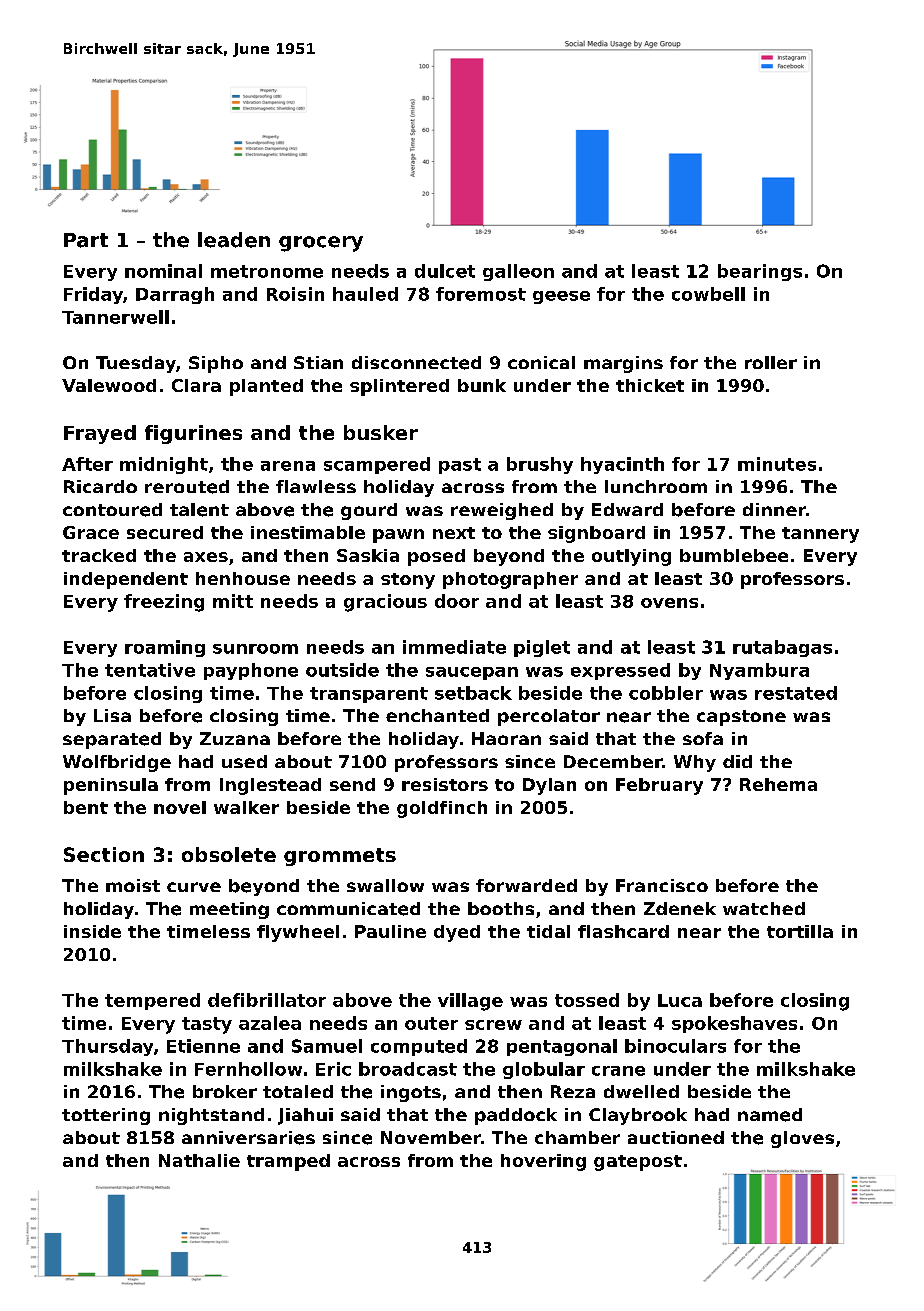  Describe the element at coordinates (760, 272) in the screenshot. I see `bearings` at that location.
